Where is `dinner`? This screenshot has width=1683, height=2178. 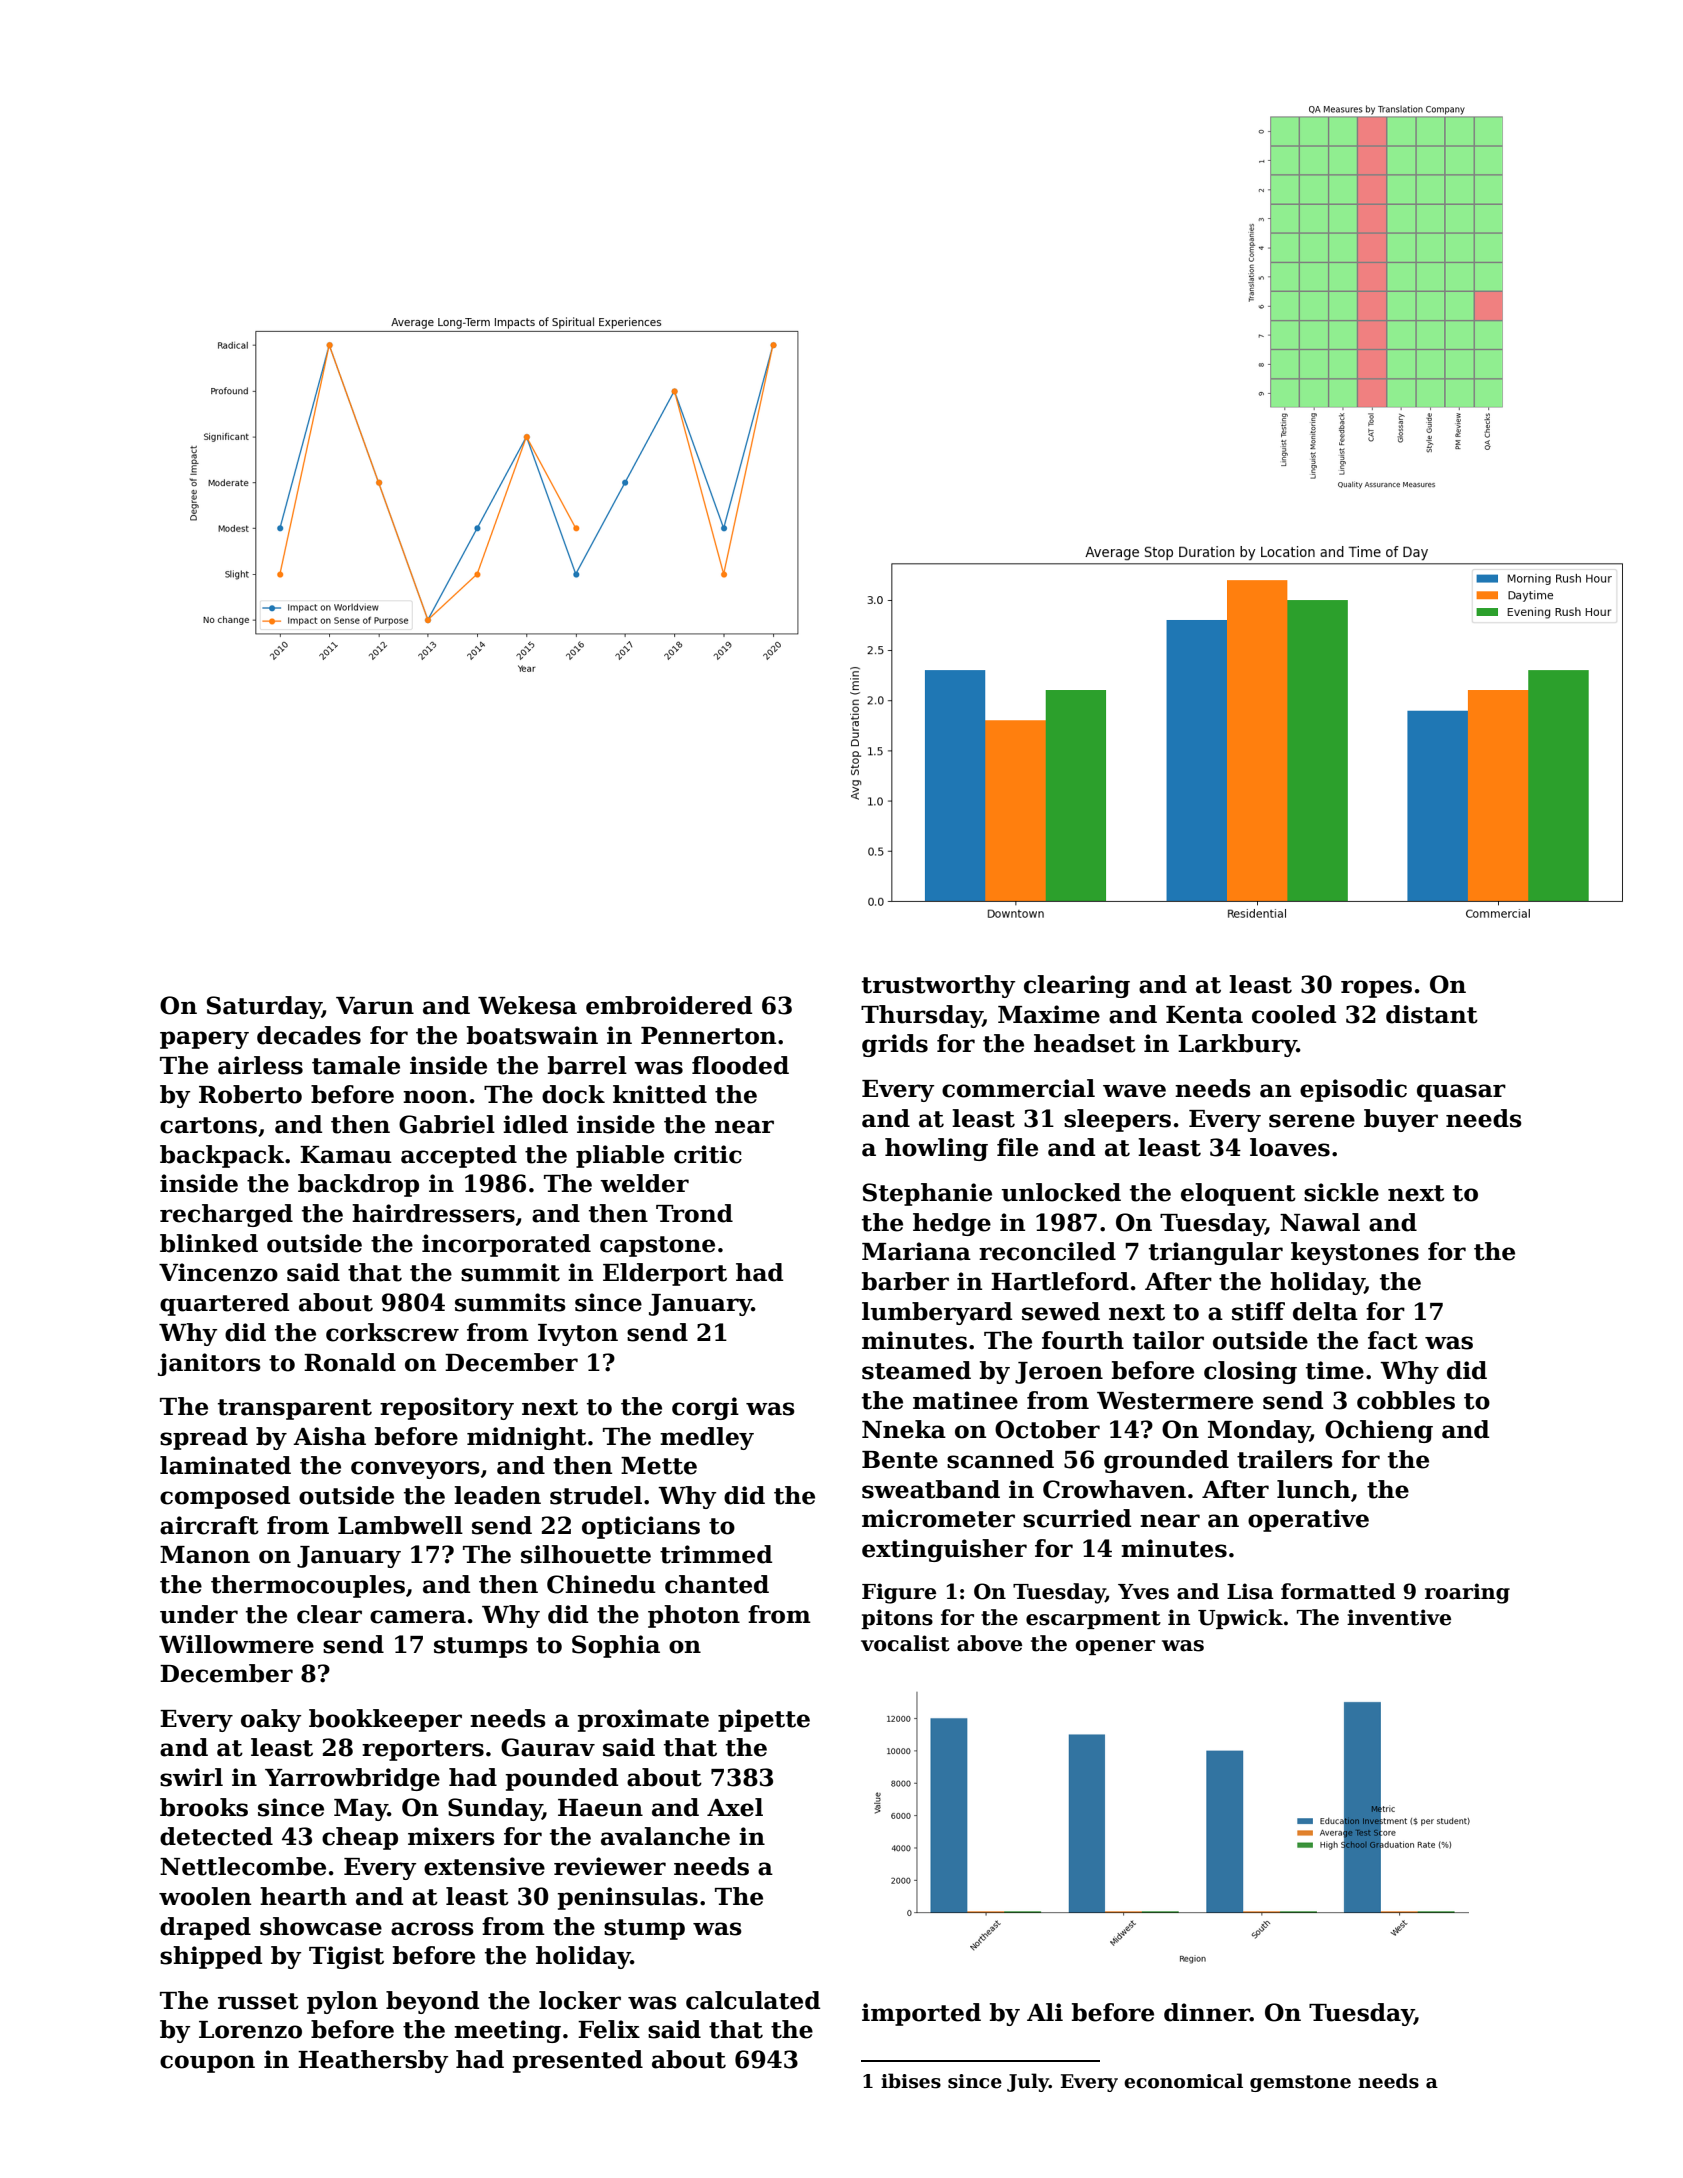 dinner is located at coordinates (1207, 2012).
